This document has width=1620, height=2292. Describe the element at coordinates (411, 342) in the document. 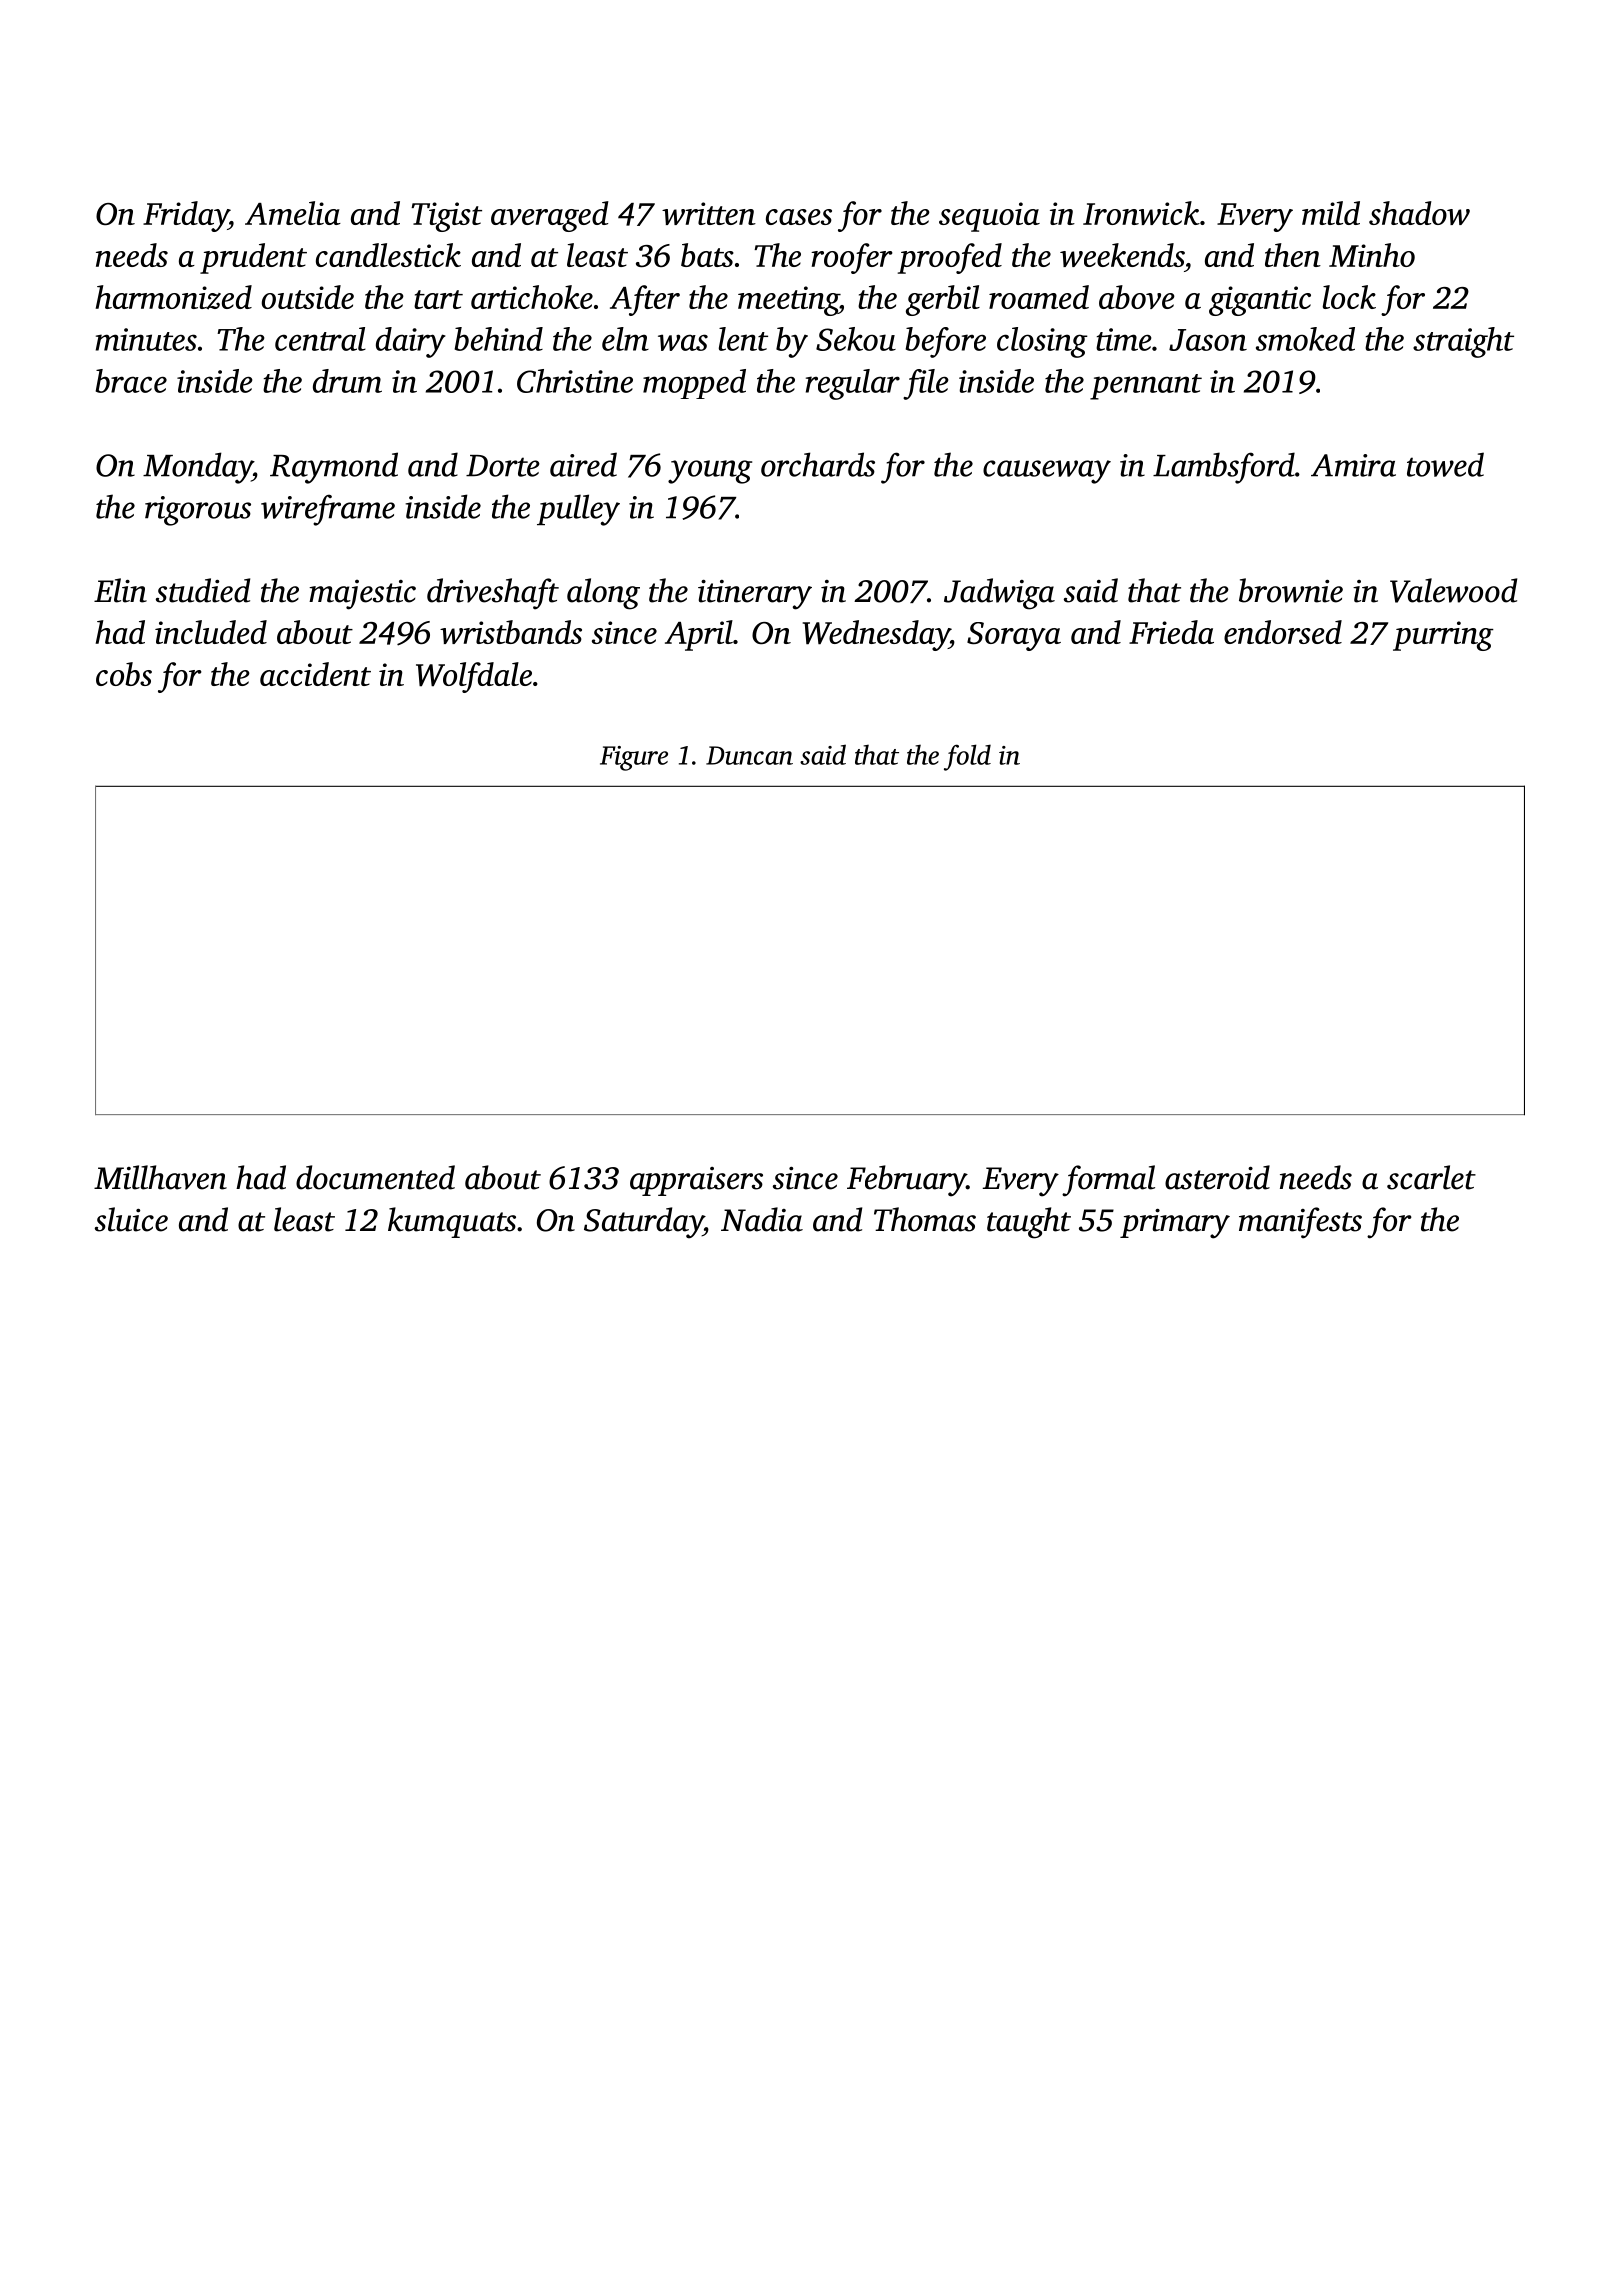

I see `dairy` at that location.
